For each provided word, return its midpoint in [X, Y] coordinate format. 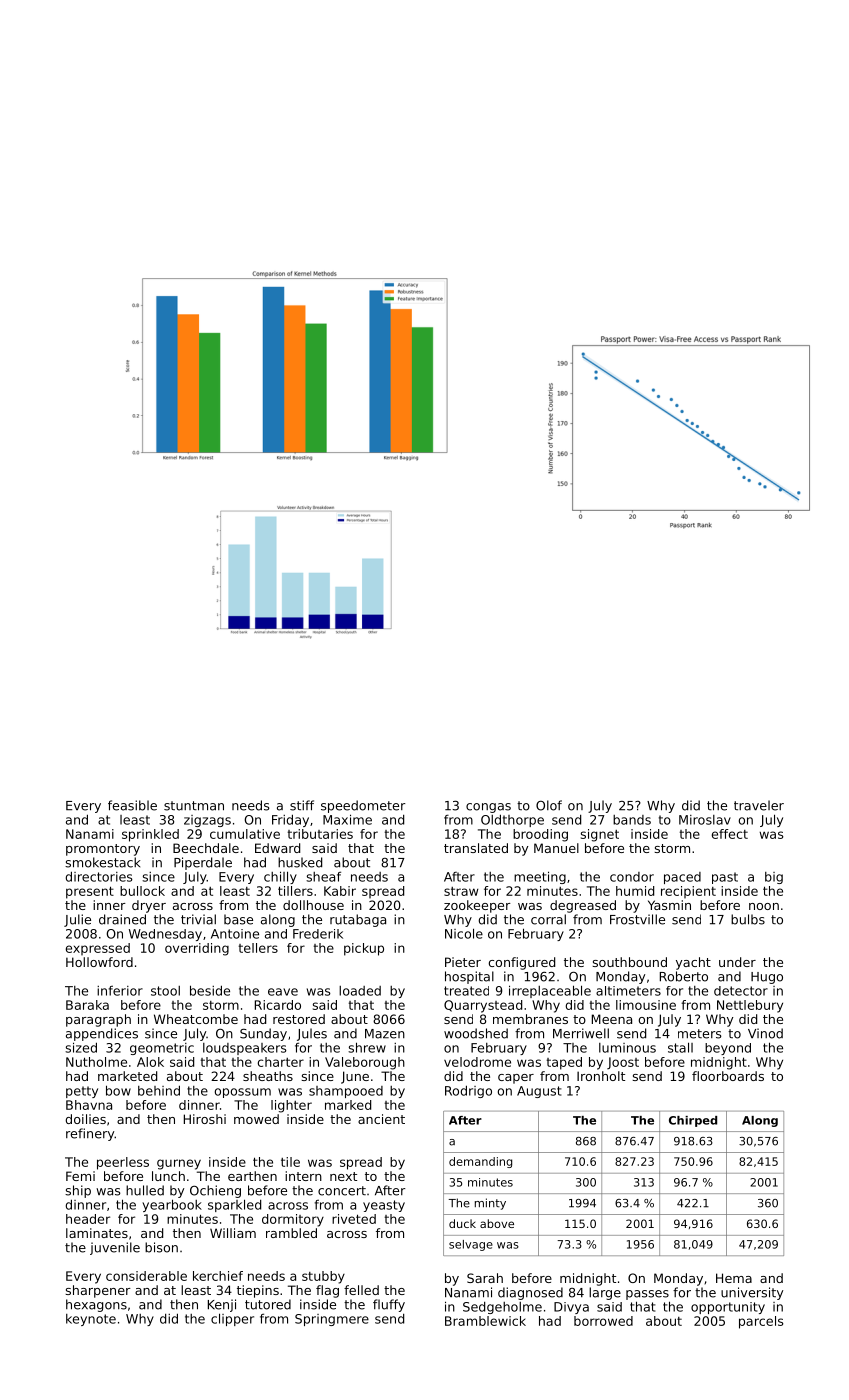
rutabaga [358, 920]
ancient [381, 1119]
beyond [728, 1049]
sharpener [98, 1291]
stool [165, 991]
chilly [280, 877]
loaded [360, 991]
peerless [123, 1163]
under [737, 962]
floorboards [728, 1076]
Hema [734, 1278]
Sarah [485, 1278]
